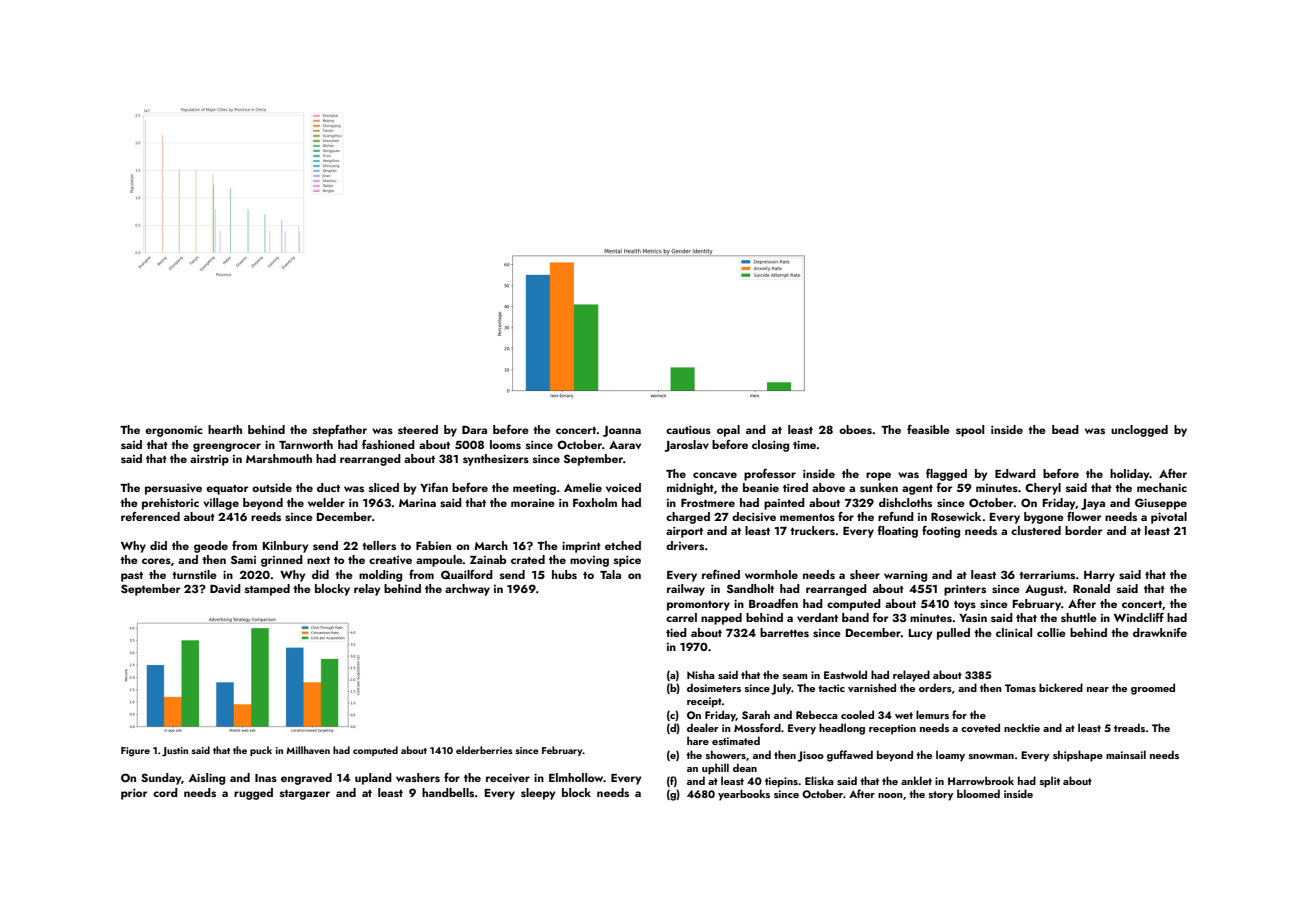 This image has width=1308, height=924. What do you see at coordinates (211, 547) in the image?
I see `geode` at bounding box center [211, 547].
